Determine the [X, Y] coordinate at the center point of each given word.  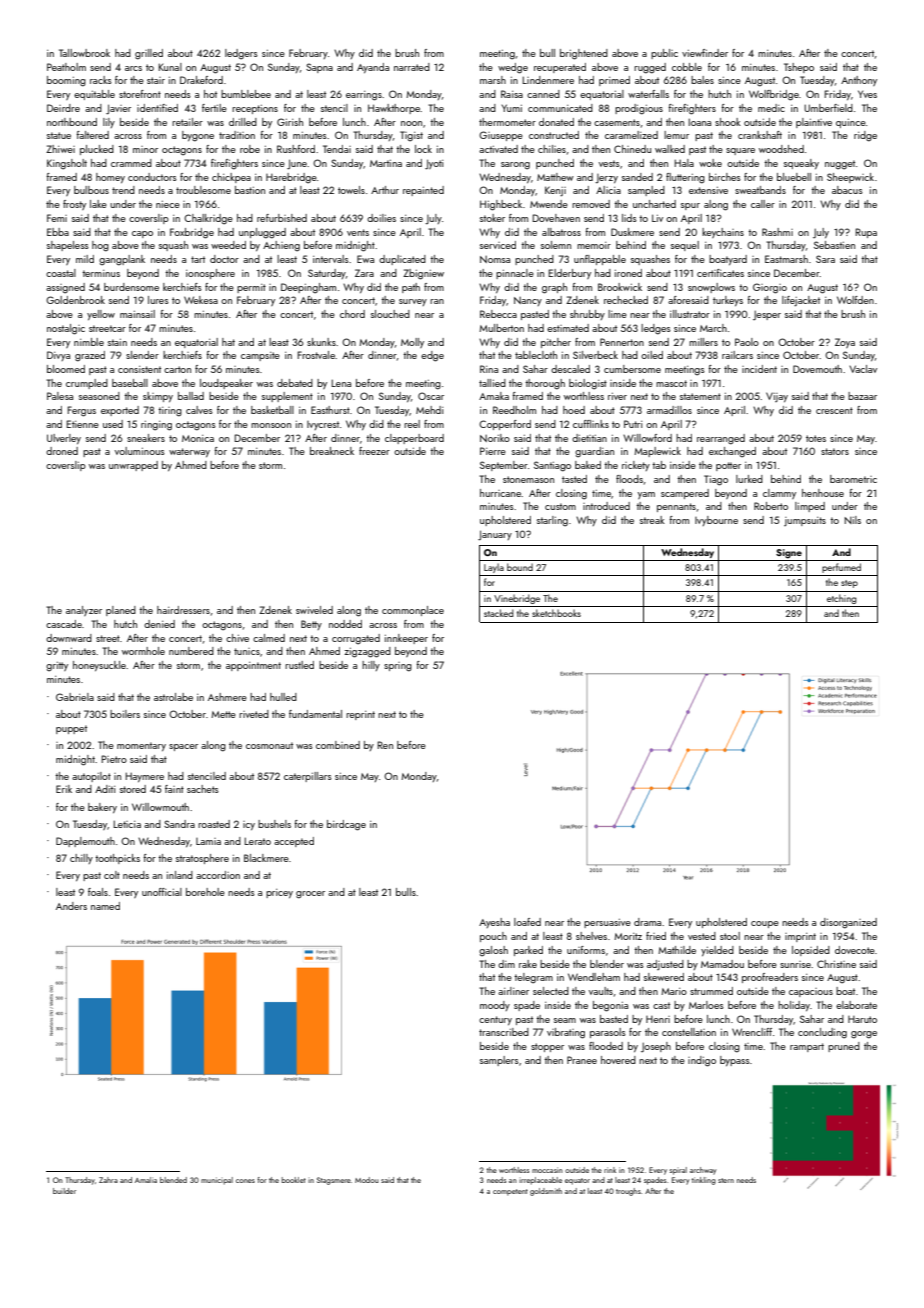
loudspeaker [226, 384]
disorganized [848, 923]
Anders [71, 906]
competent [510, 1192]
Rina [489, 369]
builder [64, 1191]
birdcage [346, 825]
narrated [412, 67]
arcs [133, 68]
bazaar [862, 396]
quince [851, 123]
